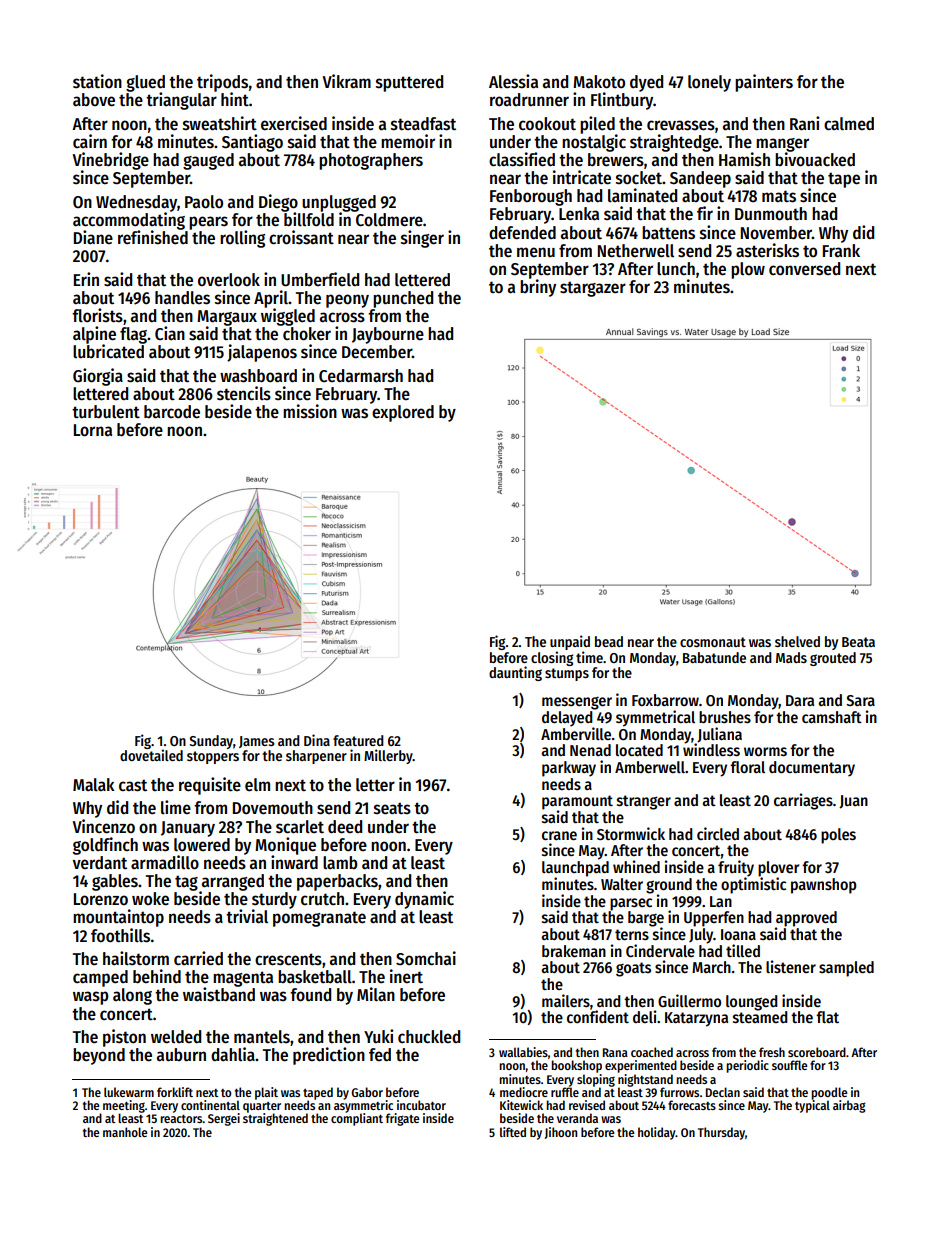 The width and height of the screenshot is (952, 1233). Describe the element at coordinates (252, 143) in the screenshot. I see `Santiago` at that location.
